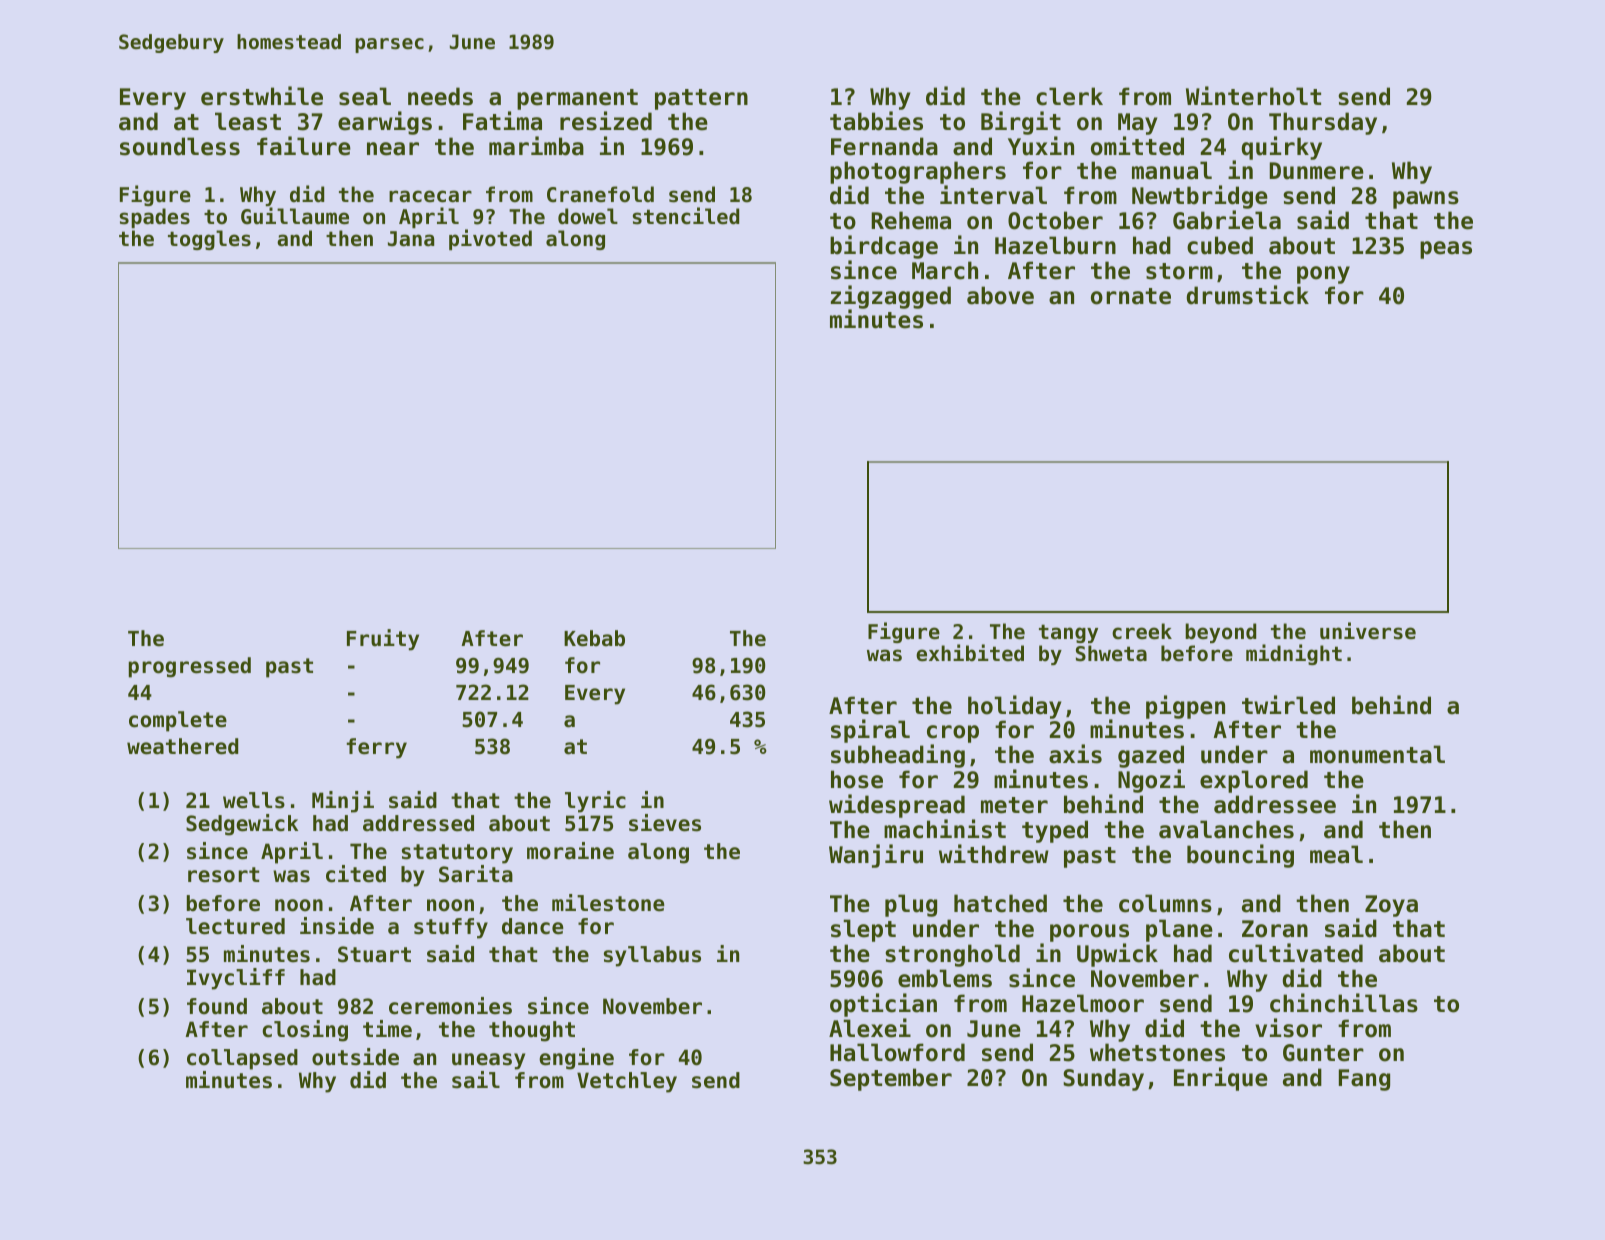 Image resolution: width=1605 pixels, height=1240 pixels. I want to click on explored, so click(1254, 781).
